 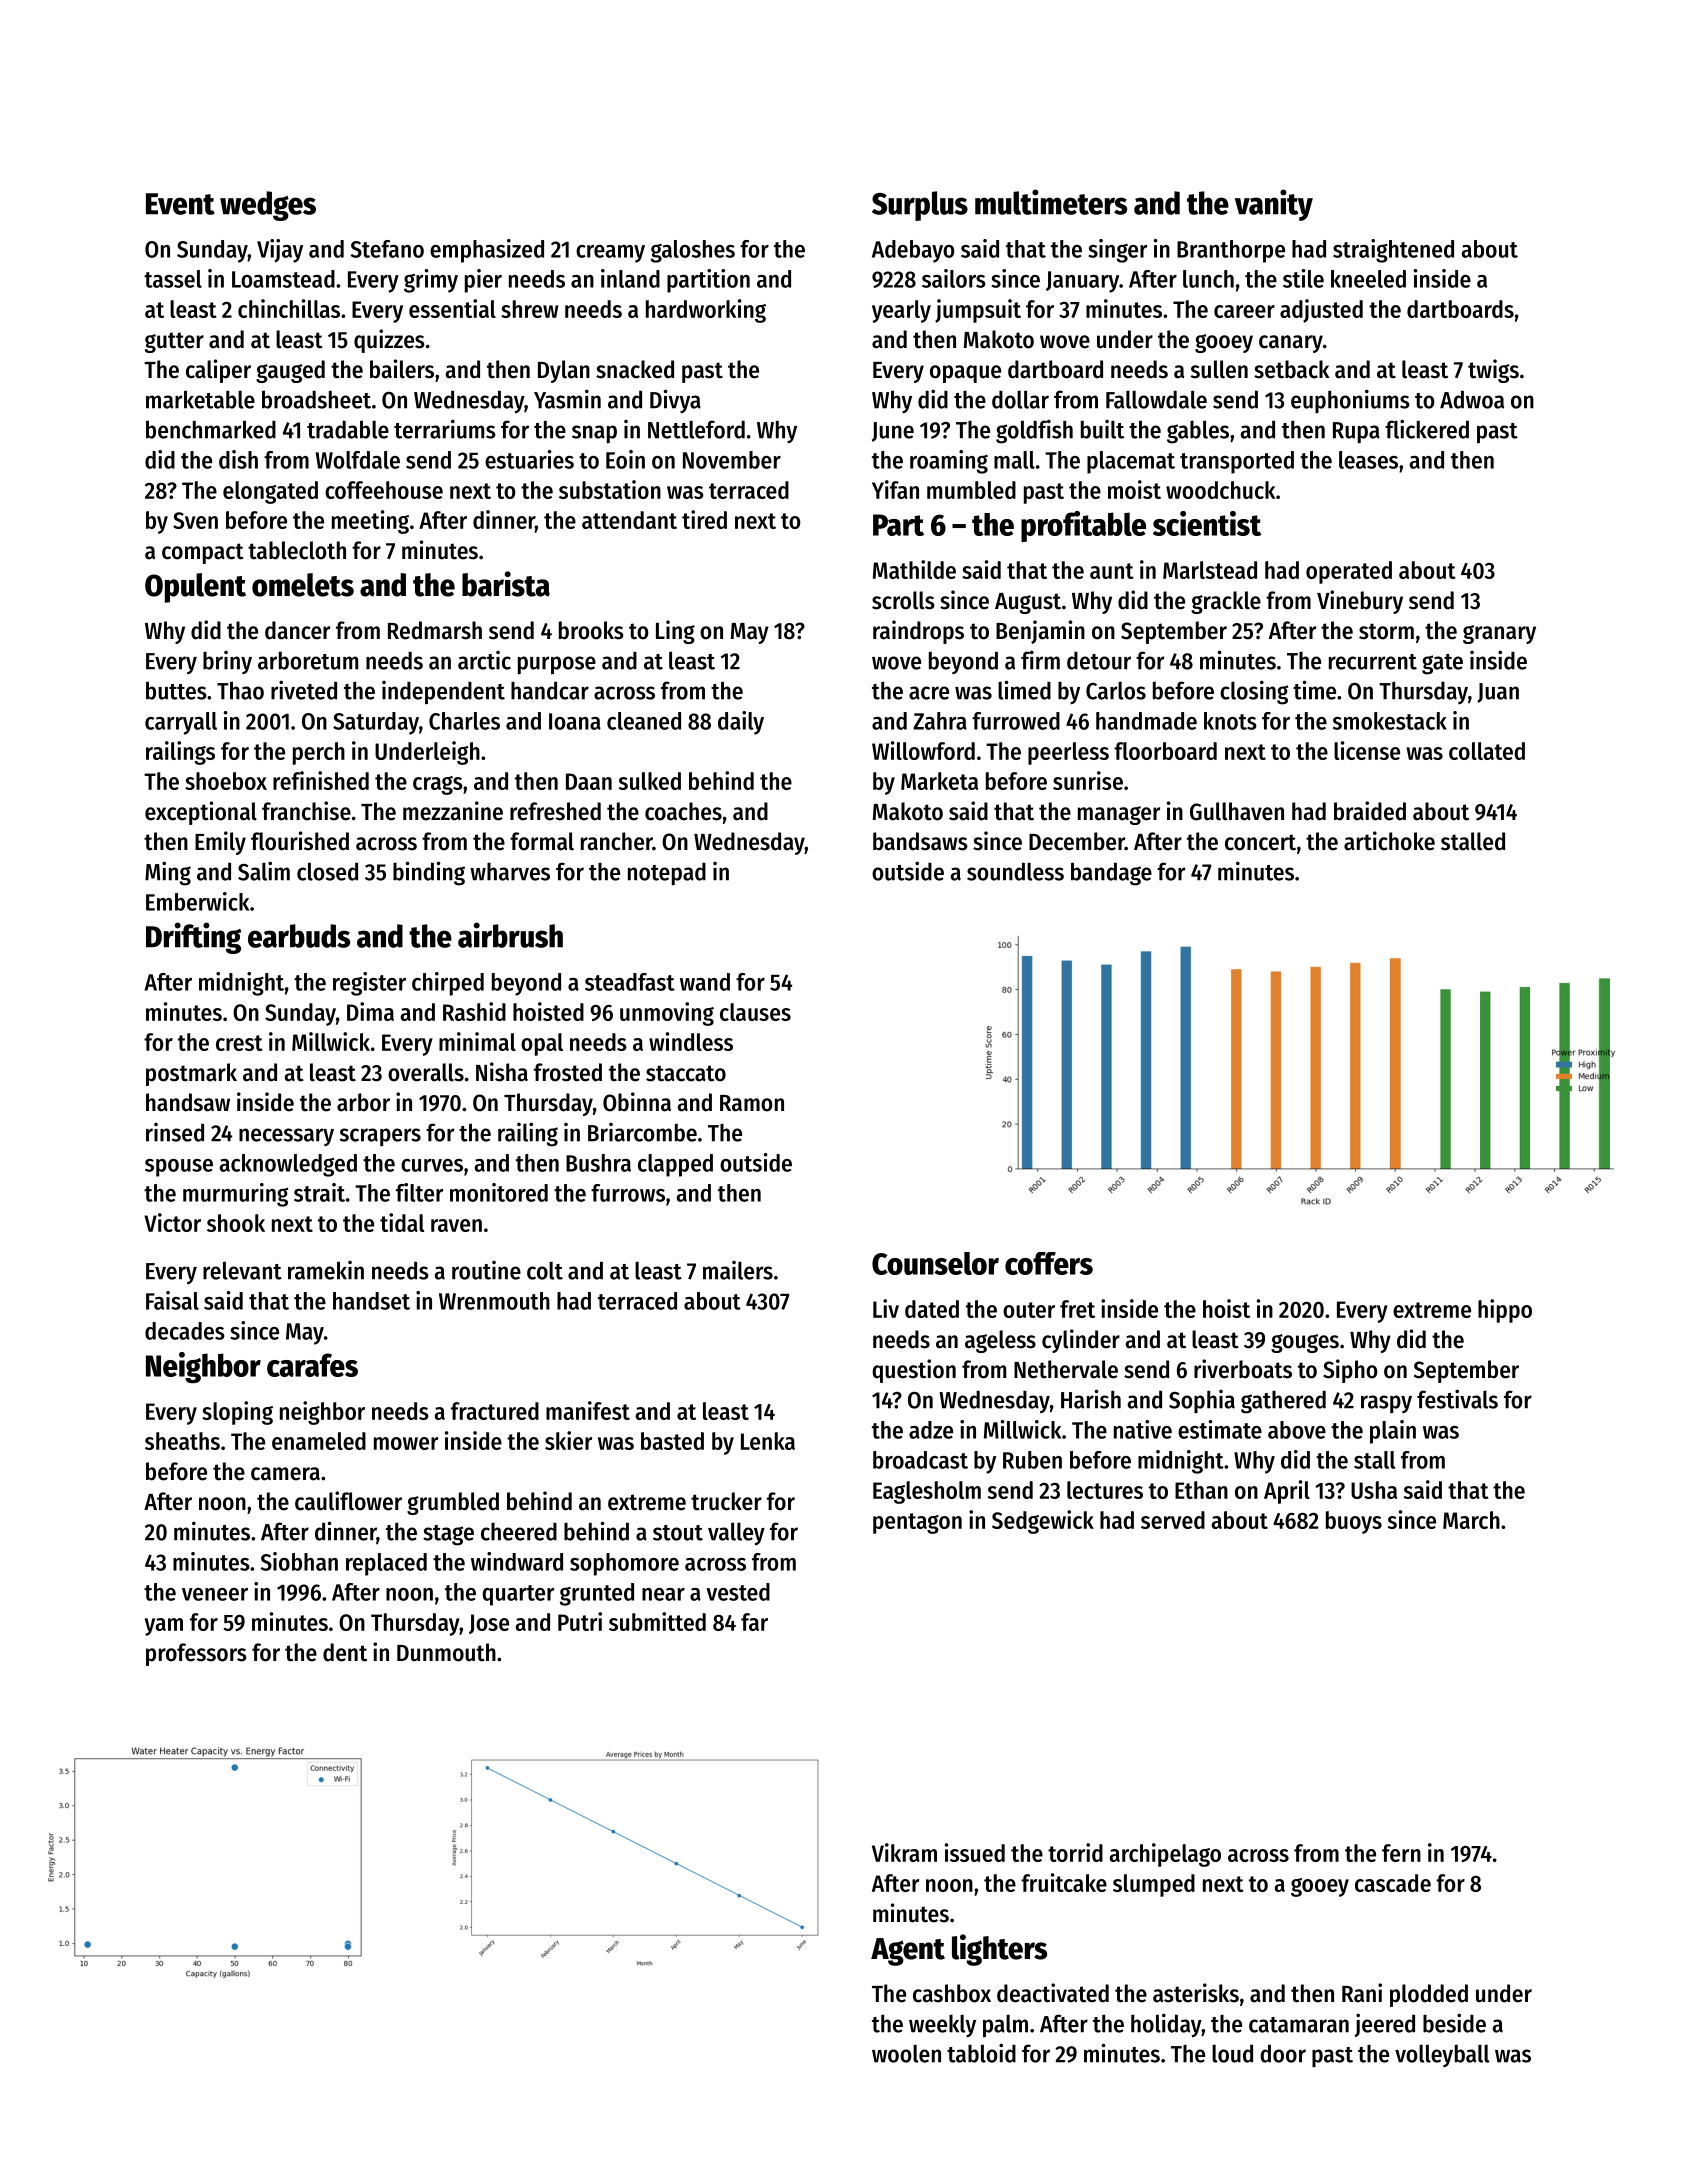 I want to click on jumpsuit, so click(x=978, y=311).
